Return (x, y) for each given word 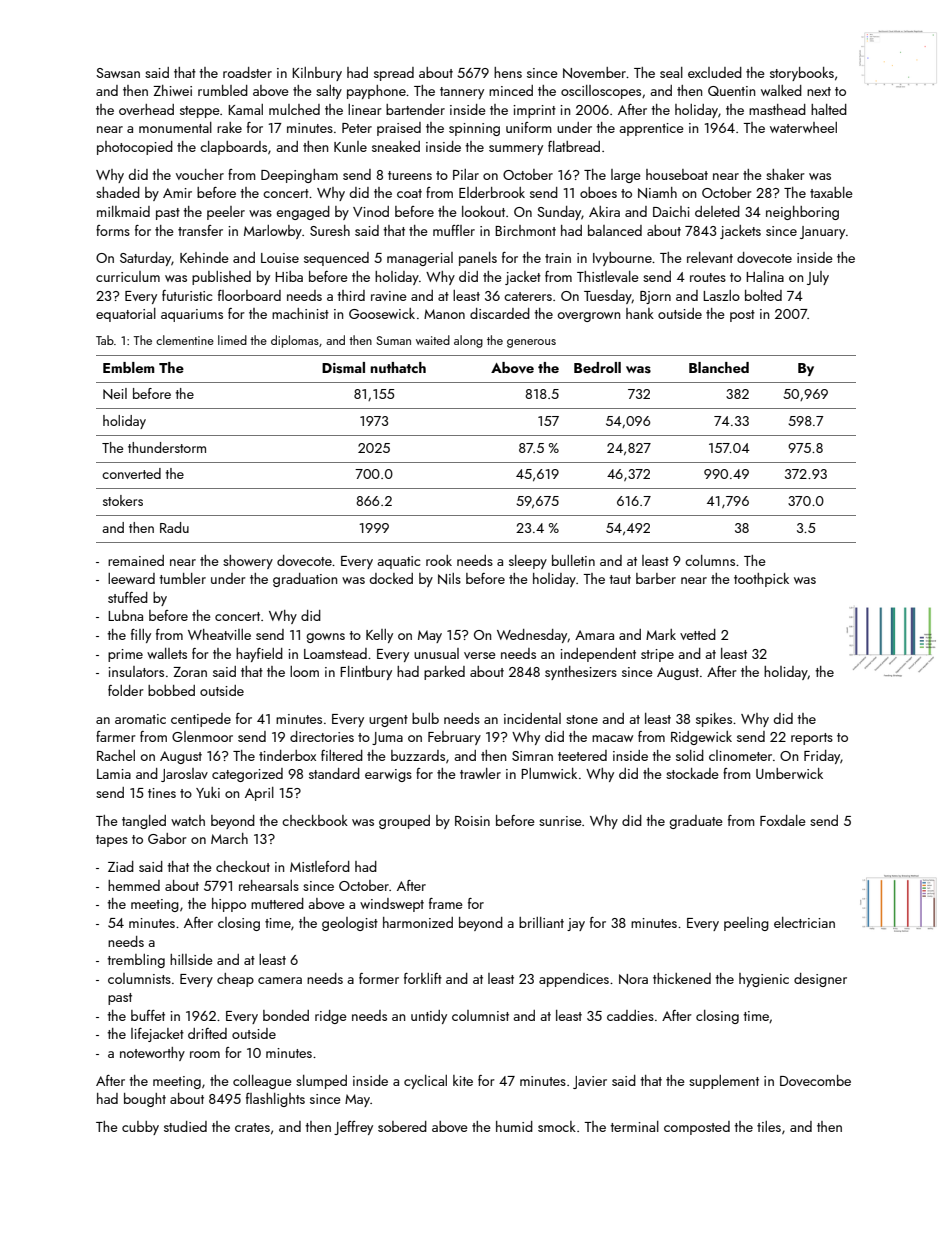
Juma (387, 738)
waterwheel (803, 127)
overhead (146, 109)
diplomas (295, 341)
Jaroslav (184, 775)
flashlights (275, 1100)
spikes (714, 720)
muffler (454, 230)
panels (478, 259)
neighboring (802, 213)
